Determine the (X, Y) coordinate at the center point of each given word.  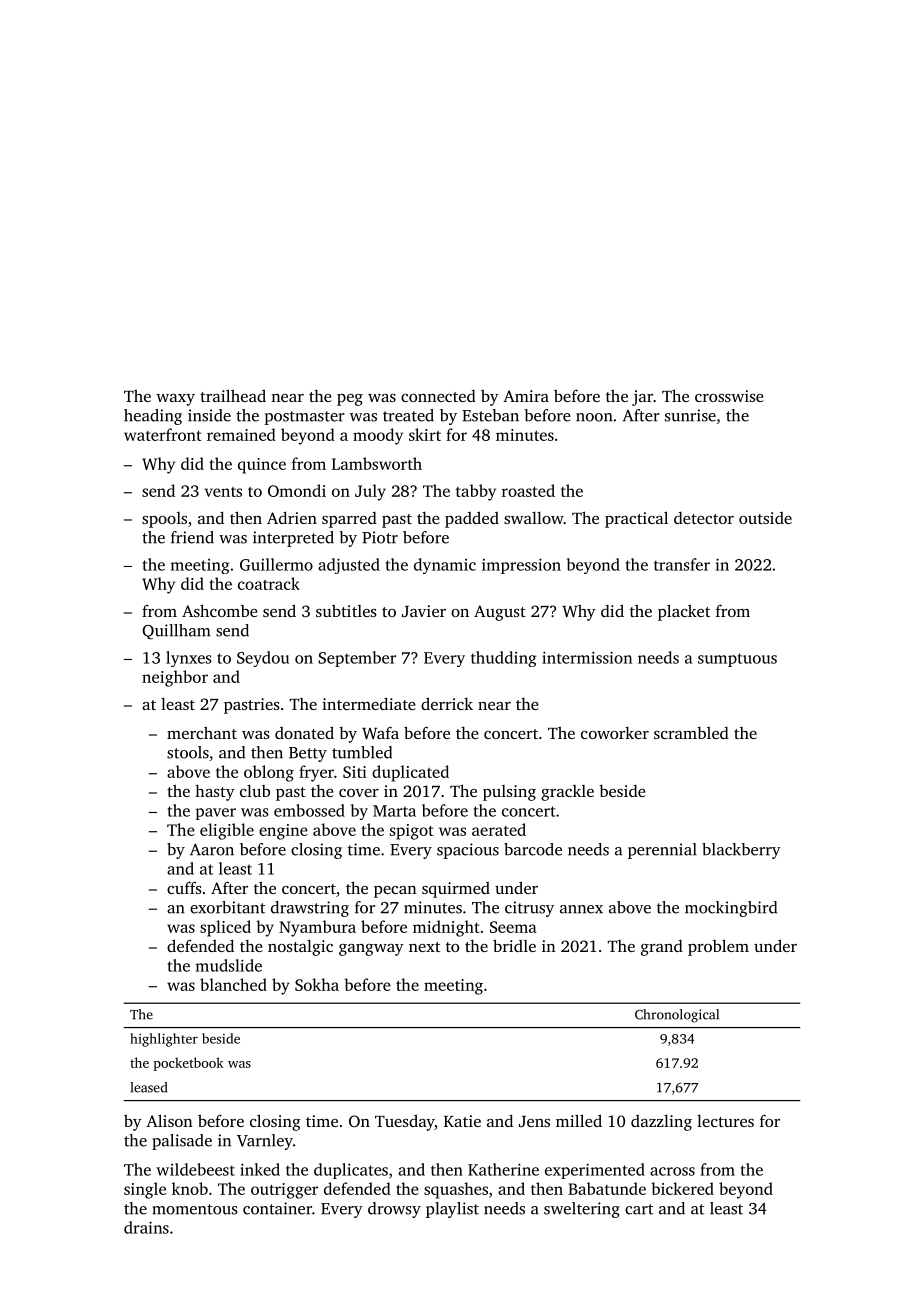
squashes (456, 1190)
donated (304, 732)
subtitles (346, 610)
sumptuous (737, 660)
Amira (526, 396)
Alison (169, 1120)
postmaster (304, 418)
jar (642, 398)
